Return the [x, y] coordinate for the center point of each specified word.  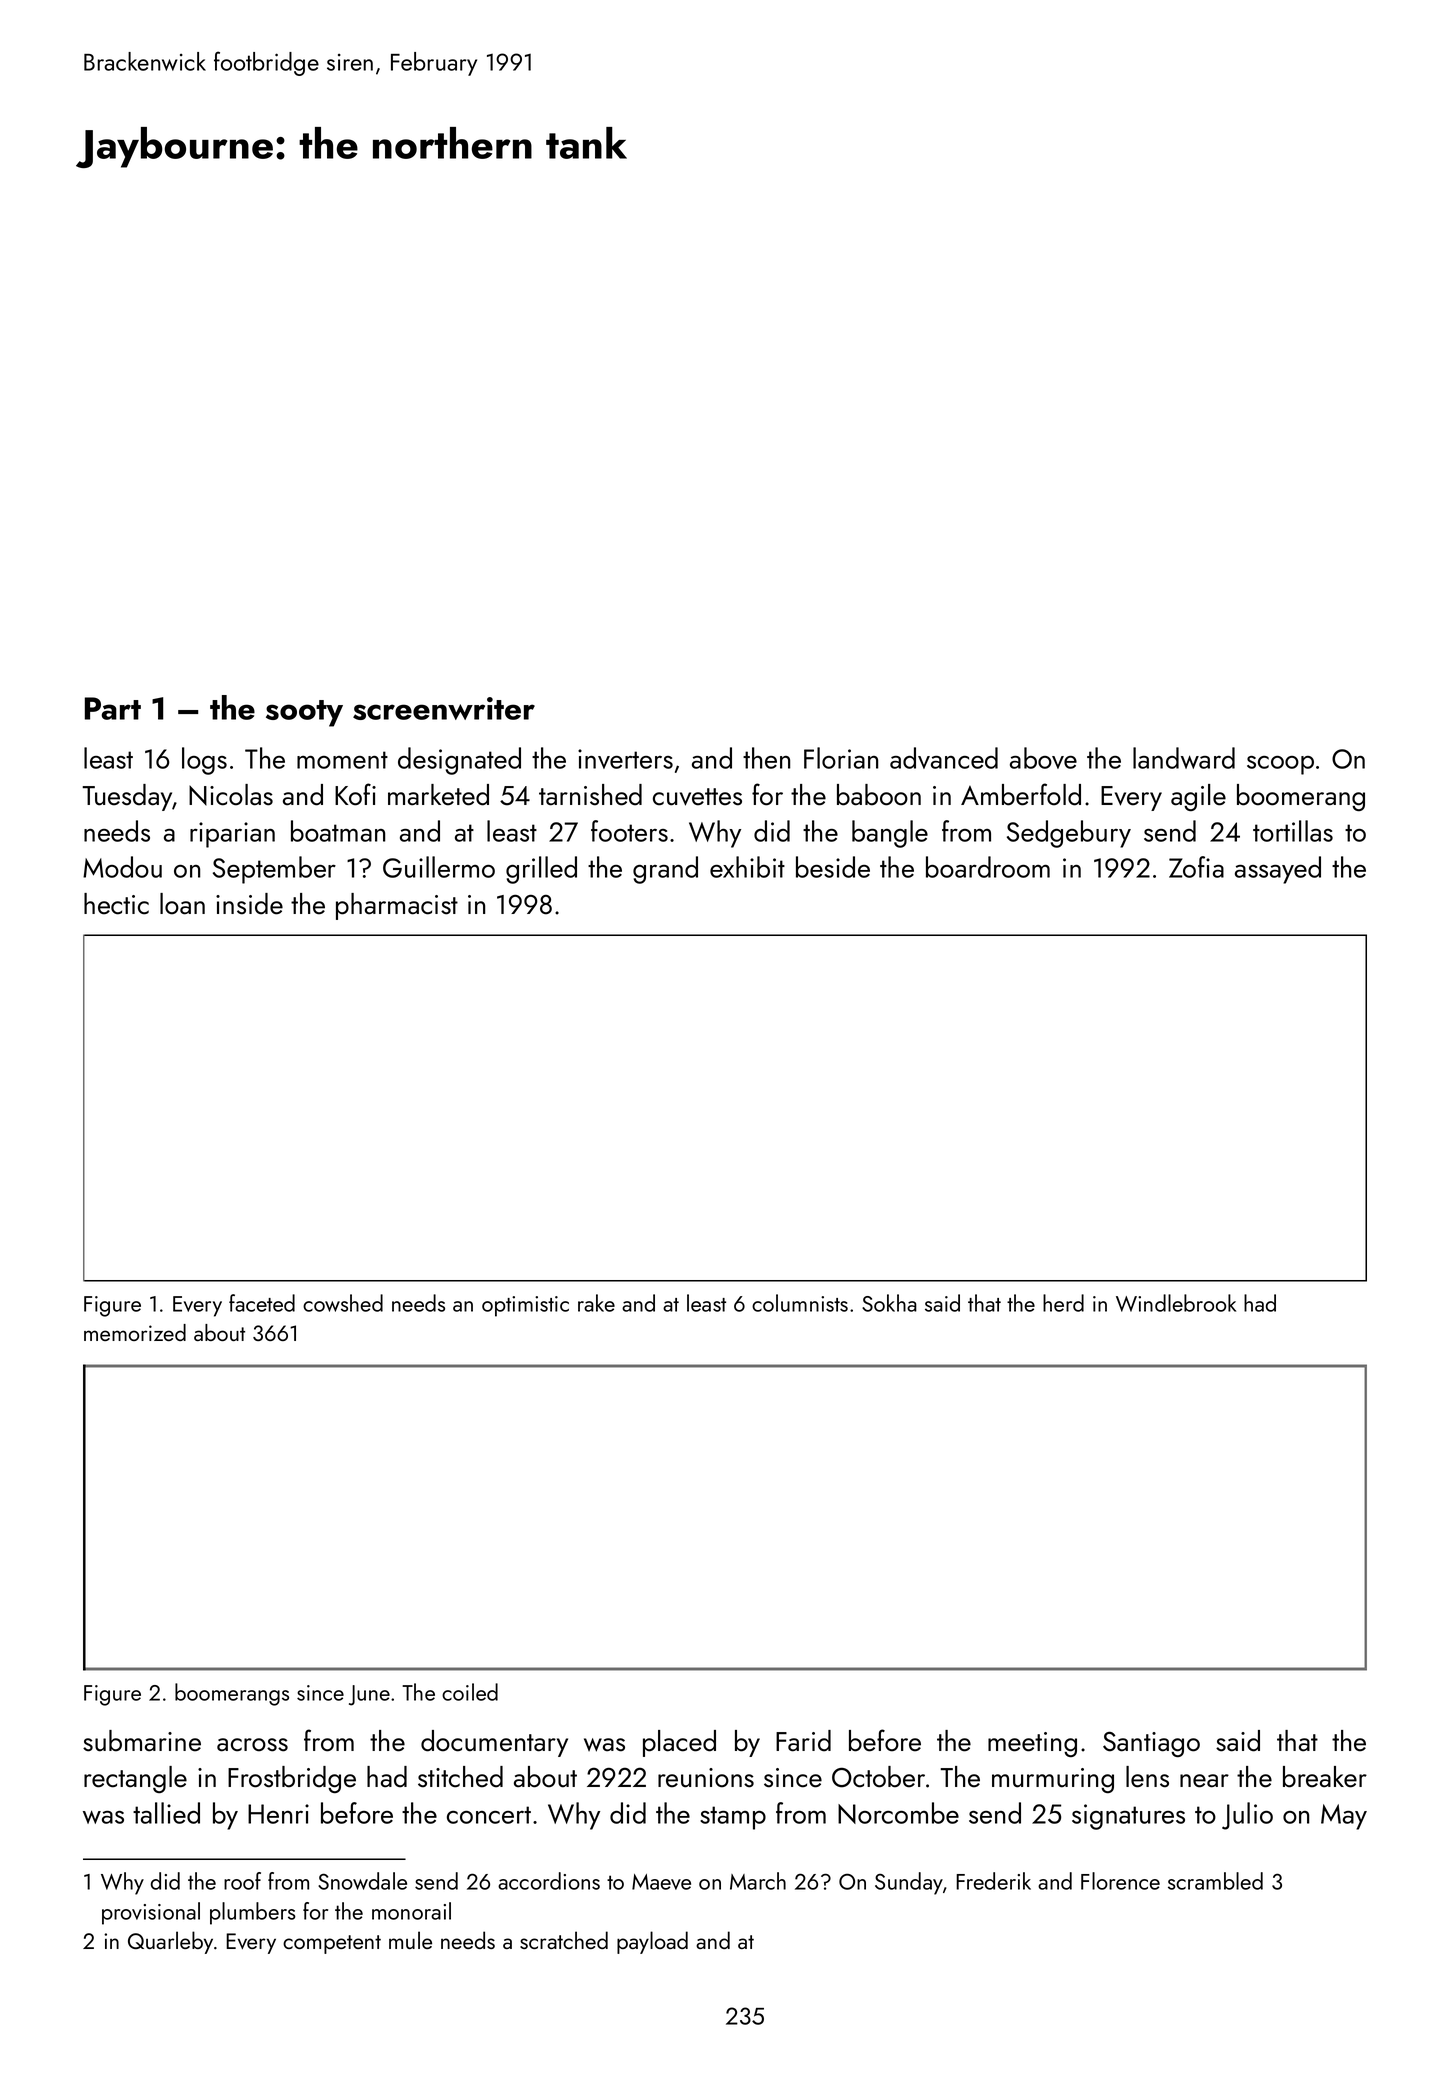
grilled [541, 870]
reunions [706, 1778]
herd [1063, 1303]
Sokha [889, 1303]
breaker [1325, 1777]
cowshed [343, 1303]
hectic [116, 904]
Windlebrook [1176, 1303]
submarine [142, 1741]
